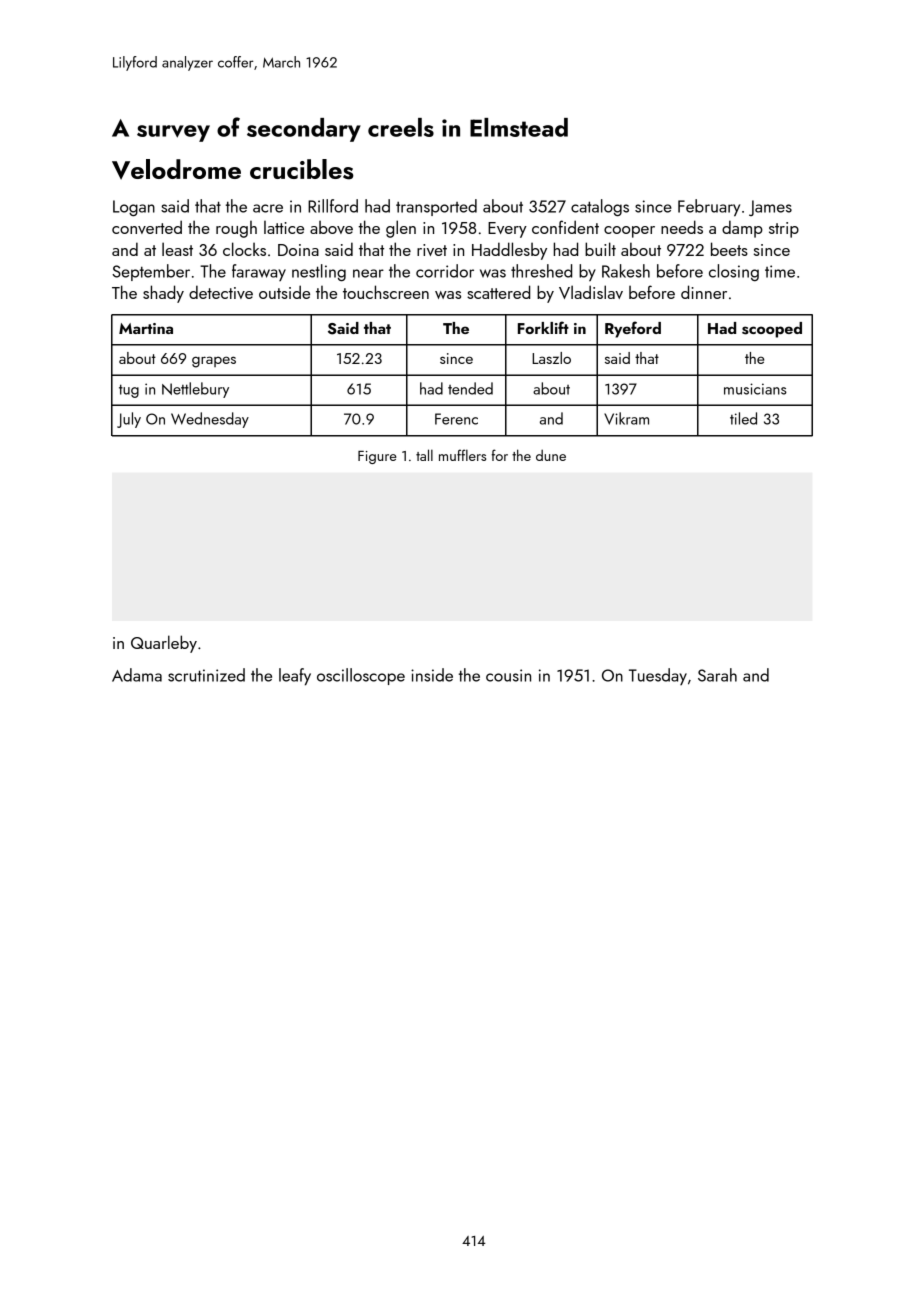  I want to click on Vikram, so click(626, 418).
